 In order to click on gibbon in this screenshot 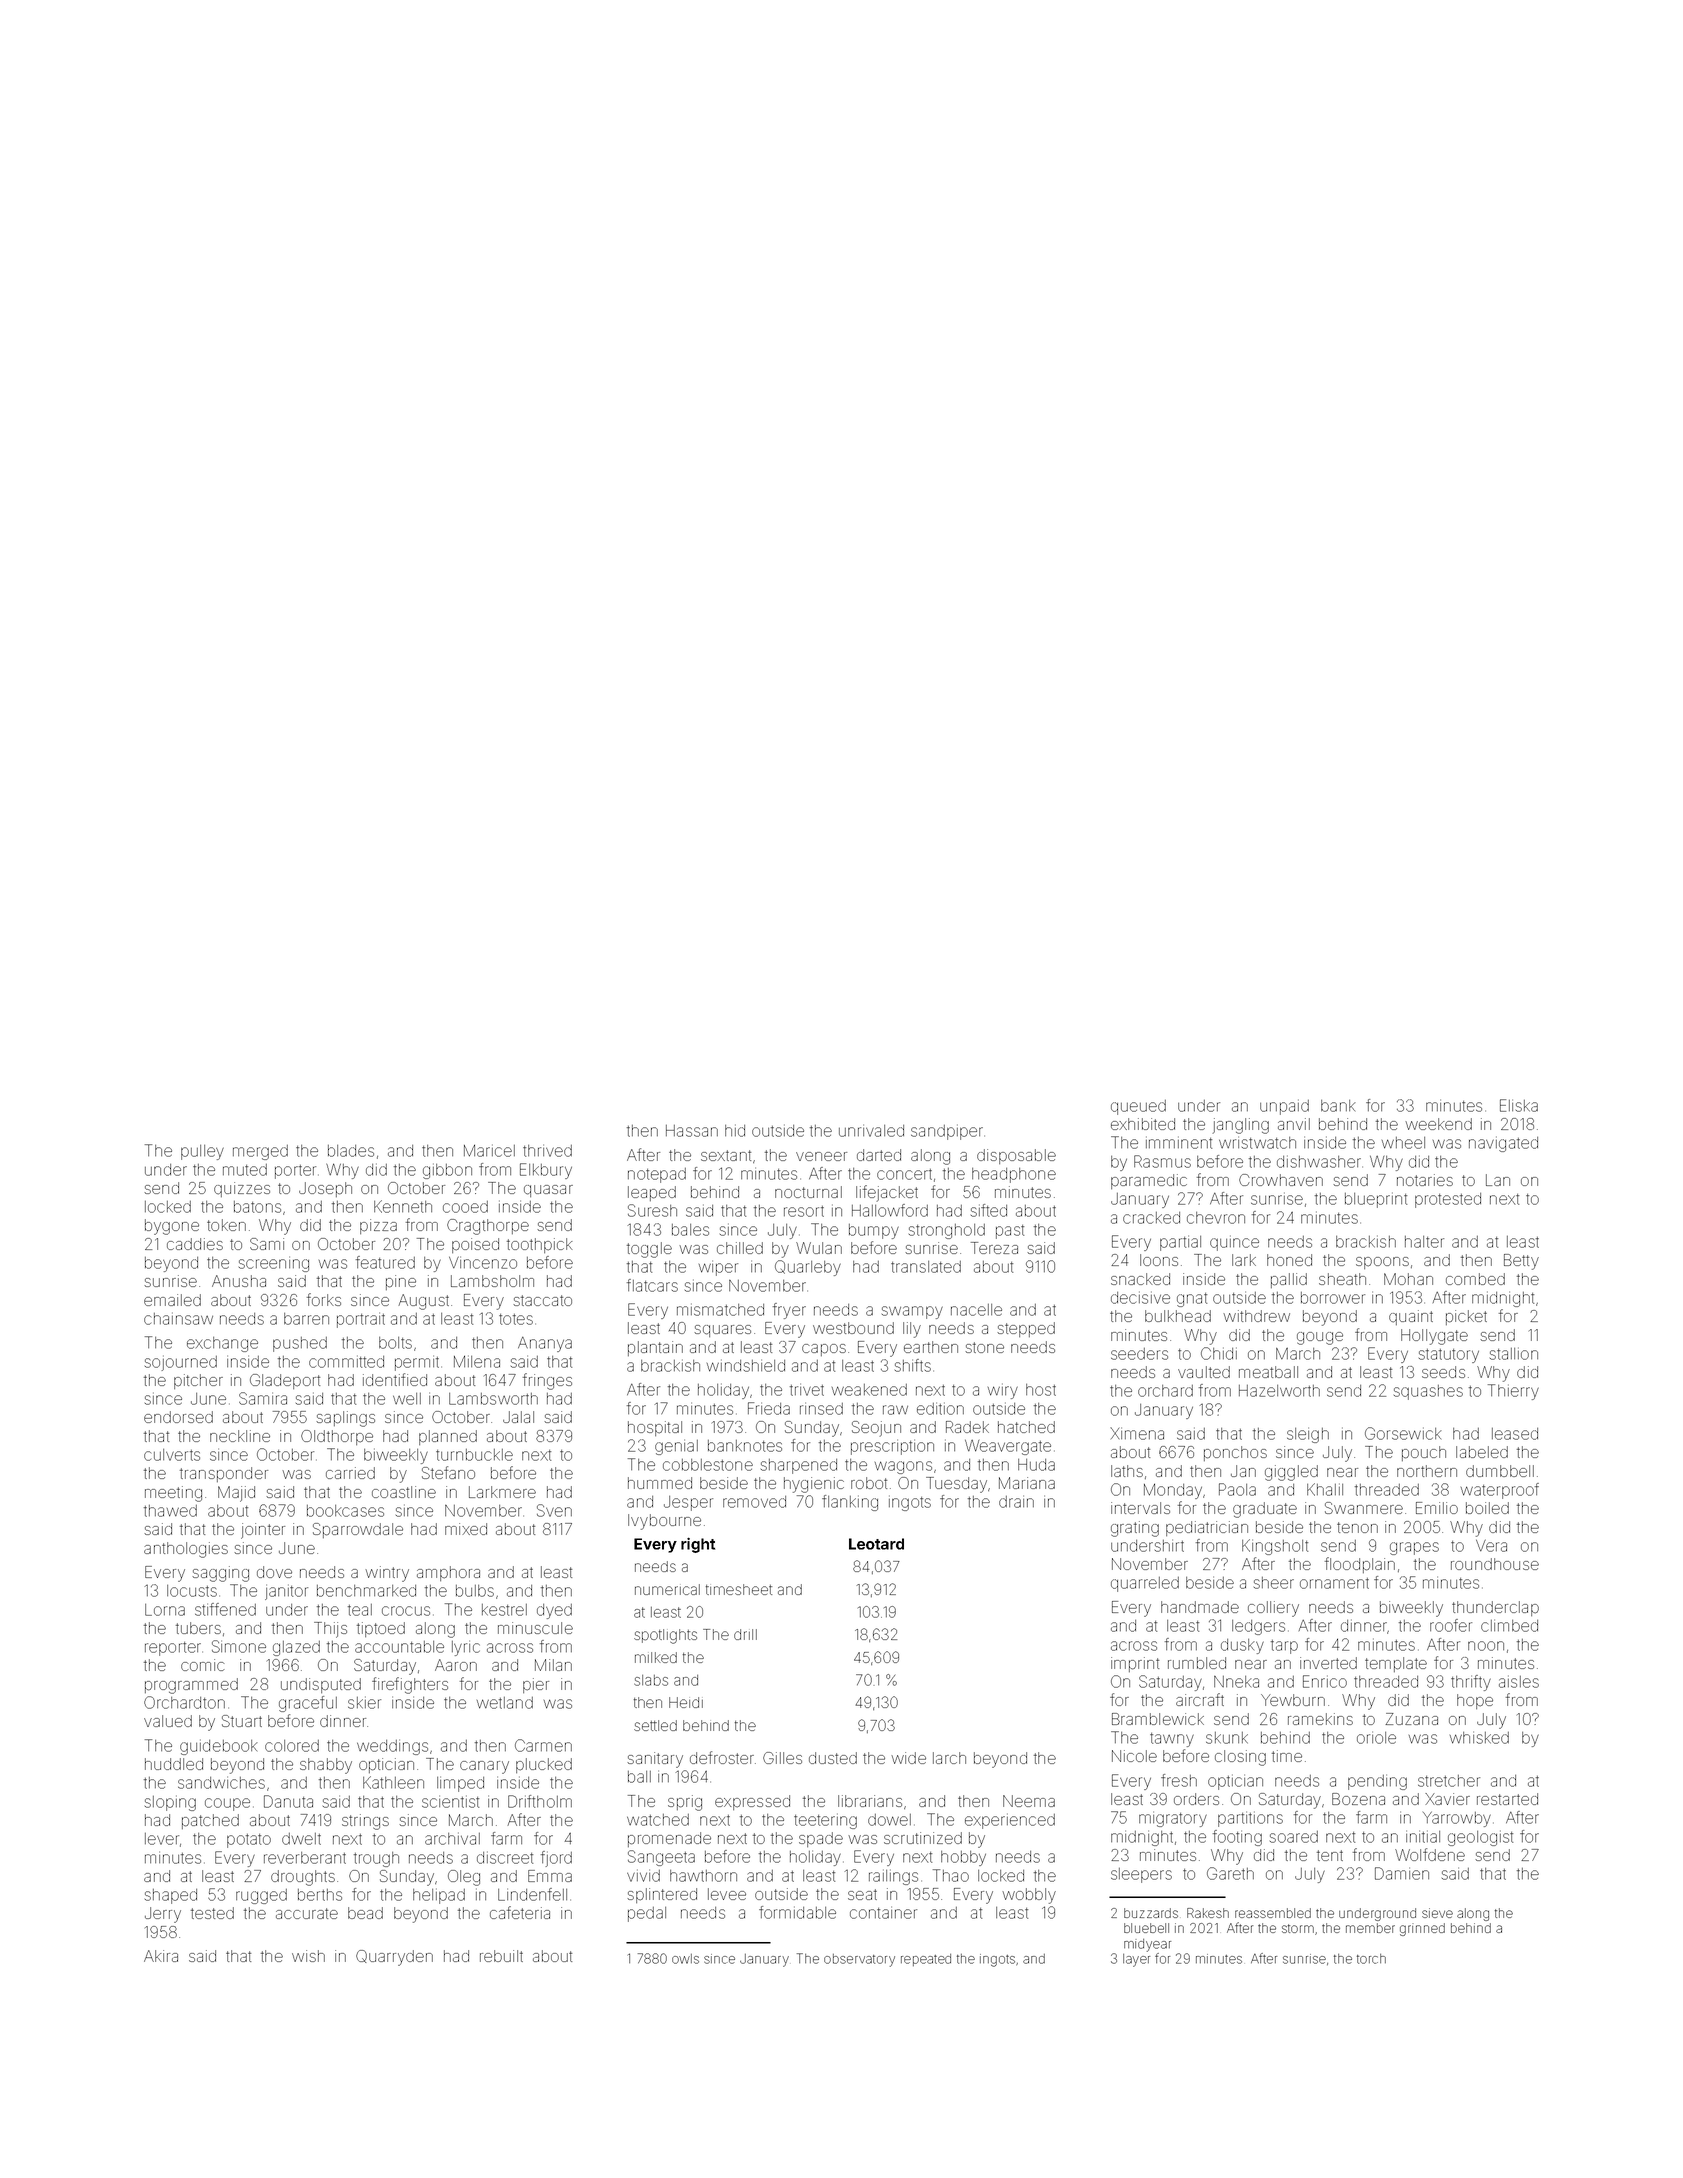, I will do `click(447, 1171)`.
